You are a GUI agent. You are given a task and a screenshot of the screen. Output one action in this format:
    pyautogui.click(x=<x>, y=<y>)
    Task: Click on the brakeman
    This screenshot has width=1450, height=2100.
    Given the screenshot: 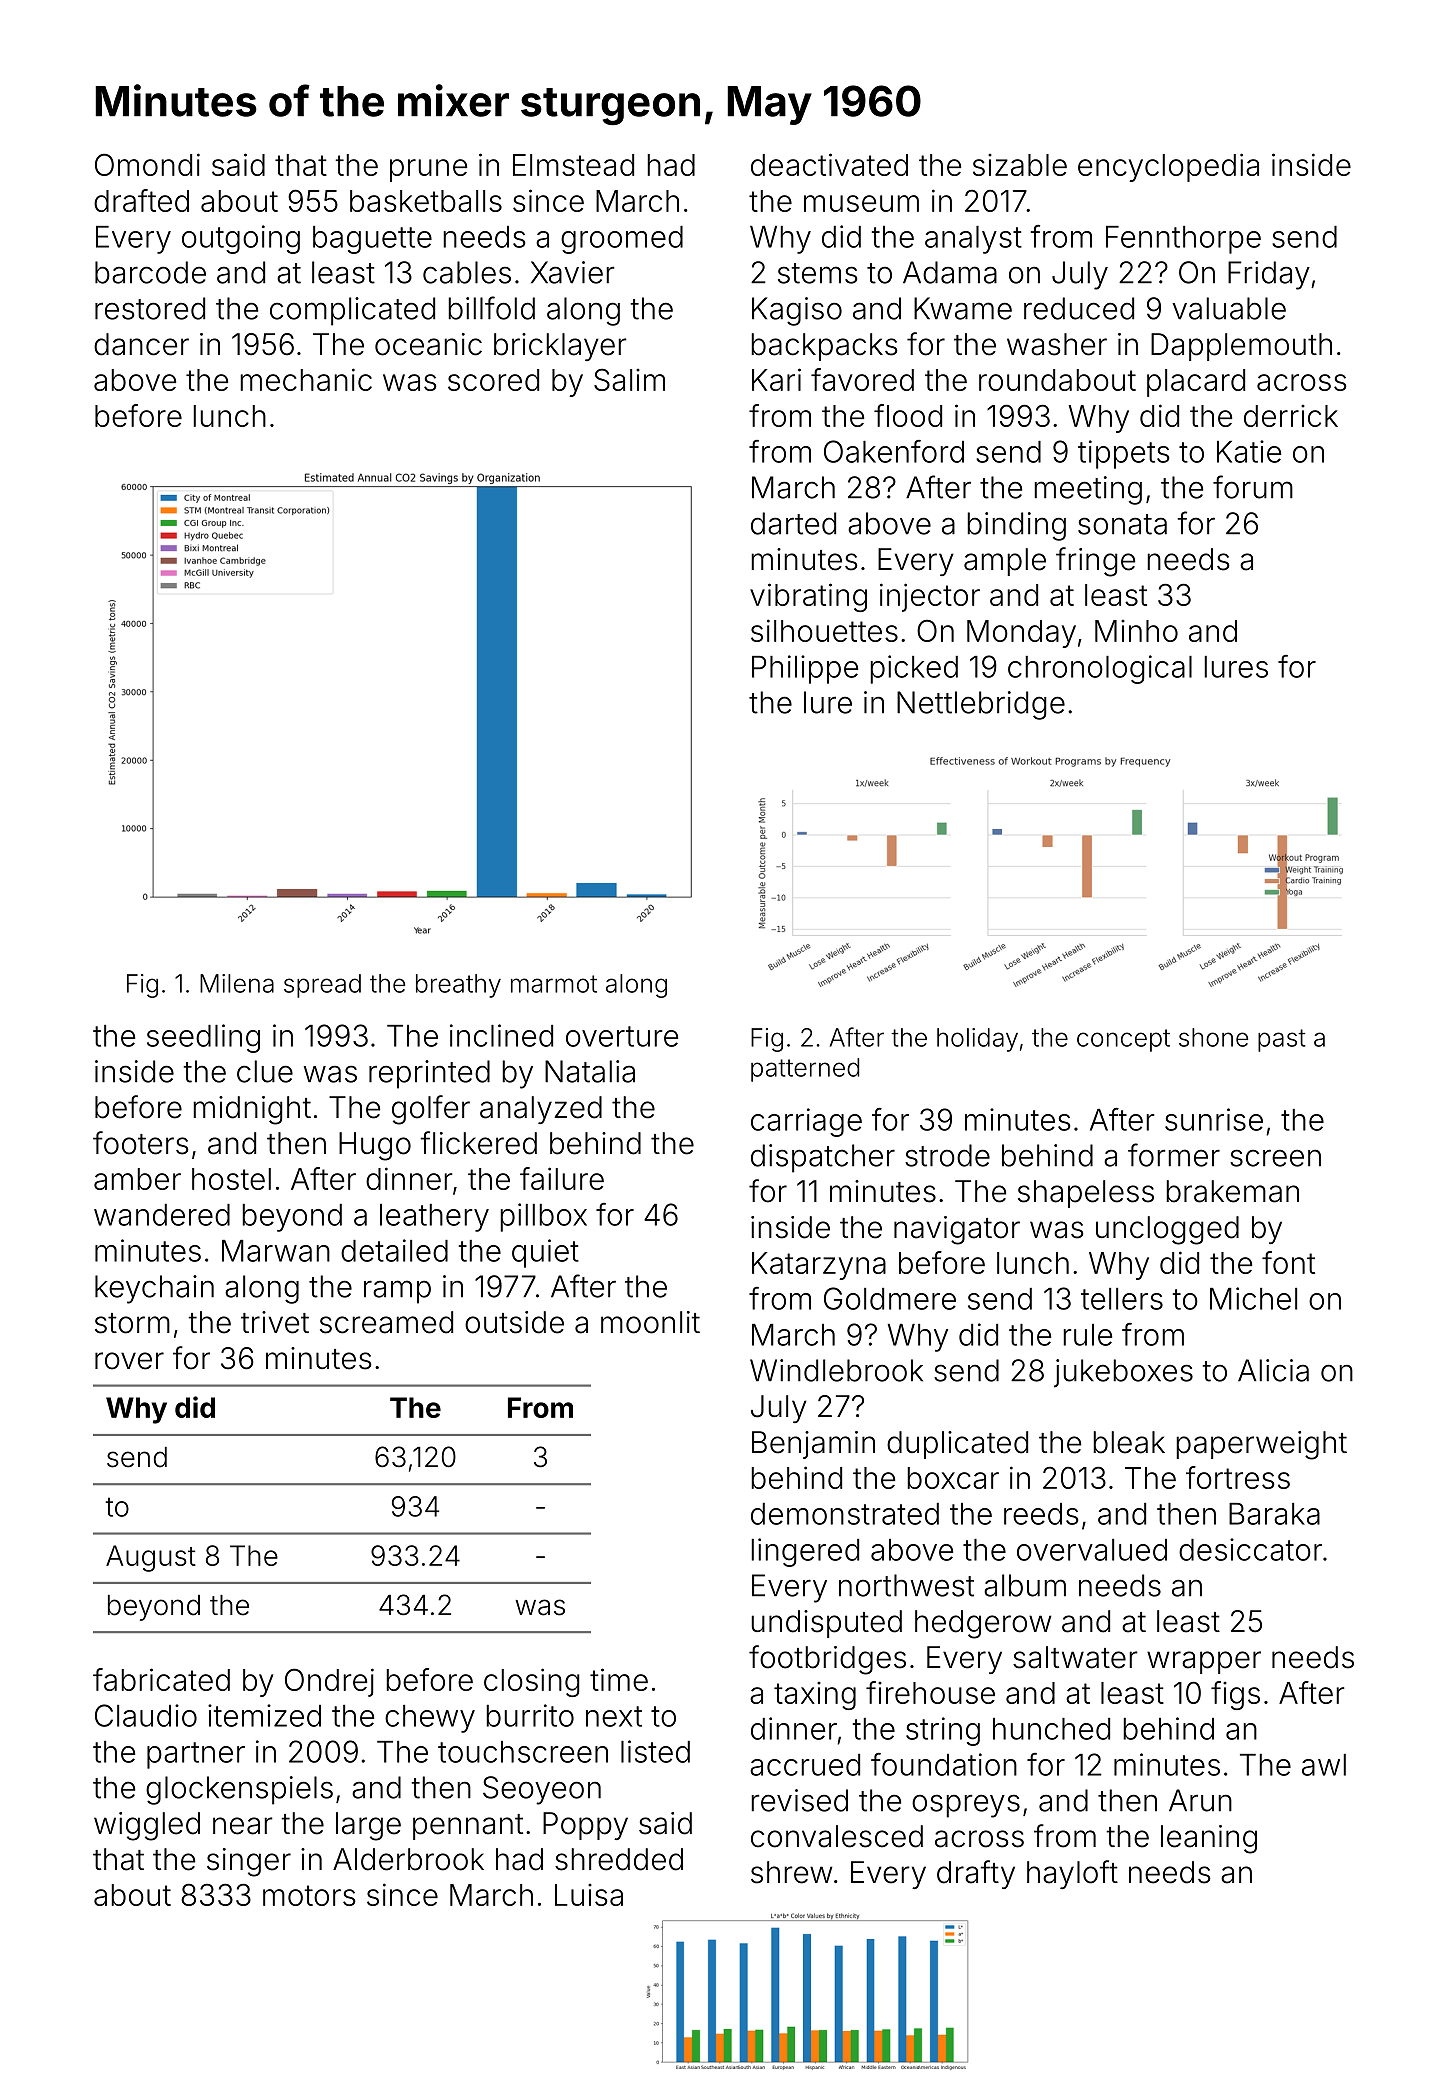 What is the action you would take?
    pyautogui.click(x=1232, y=1191)
